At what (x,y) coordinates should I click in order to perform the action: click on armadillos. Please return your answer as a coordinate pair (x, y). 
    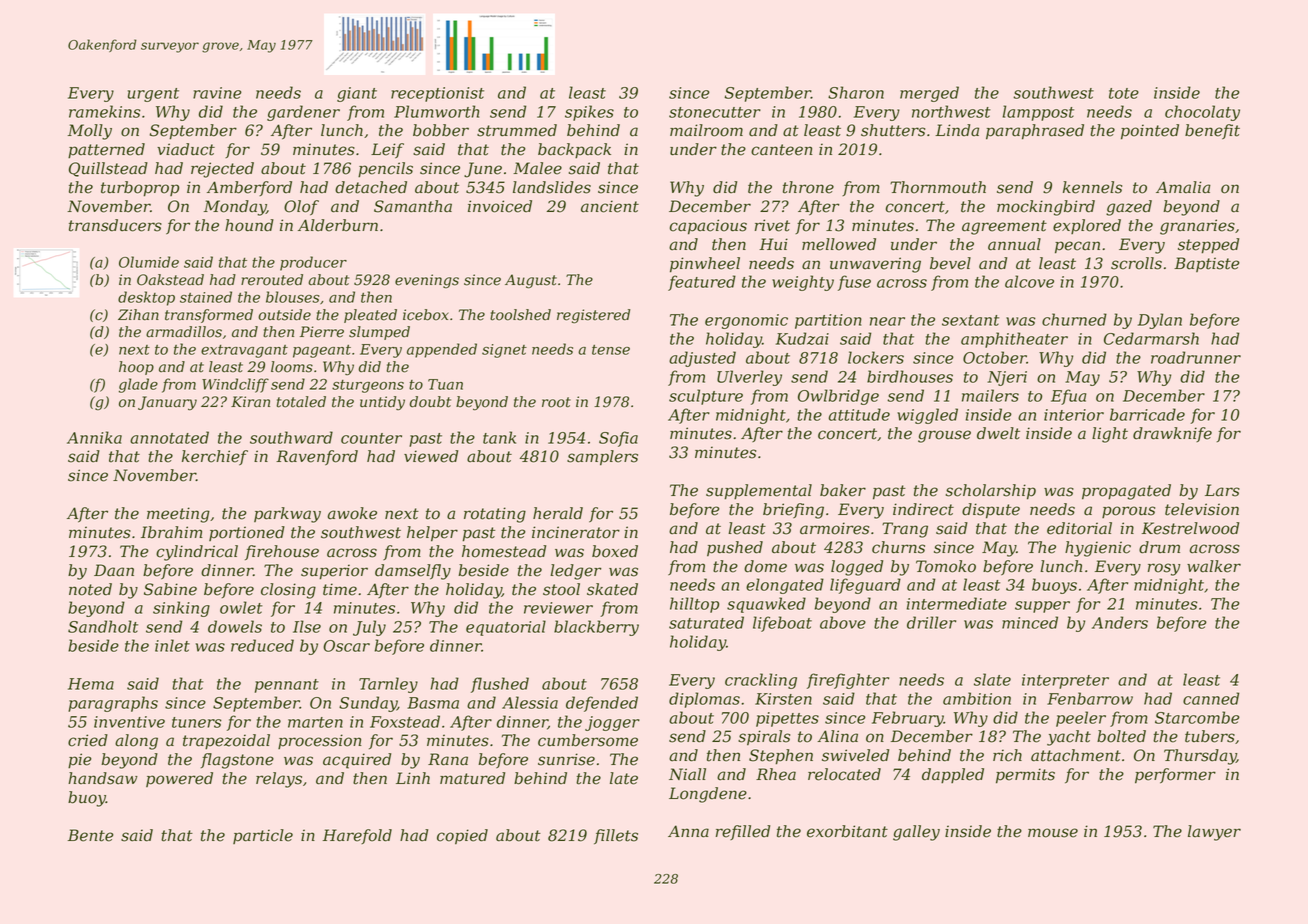
    Looking at the image, I should click on (184, 332).
